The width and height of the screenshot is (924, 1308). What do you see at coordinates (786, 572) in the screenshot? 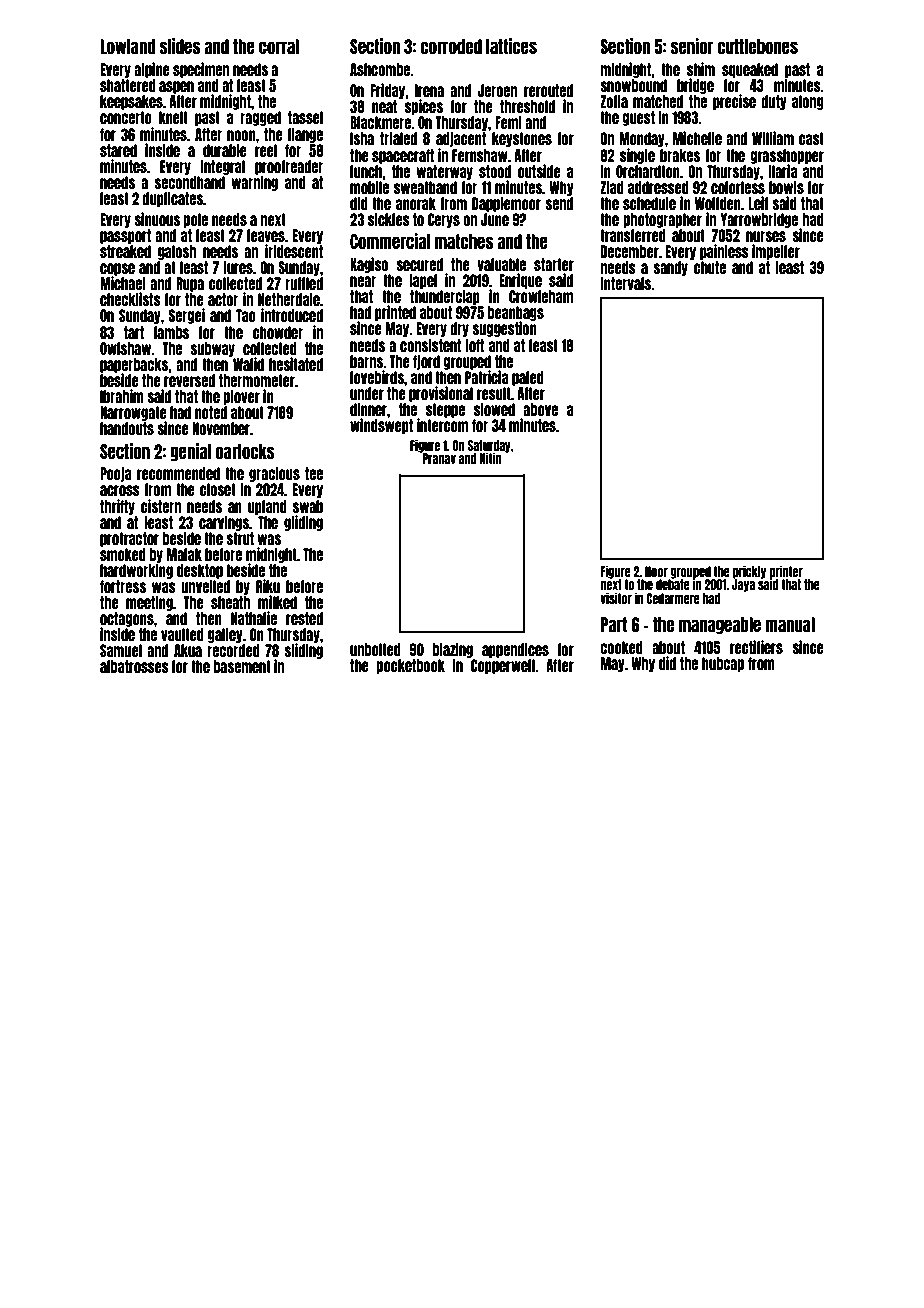
I see `printer` at bounding box center [786, 572].
